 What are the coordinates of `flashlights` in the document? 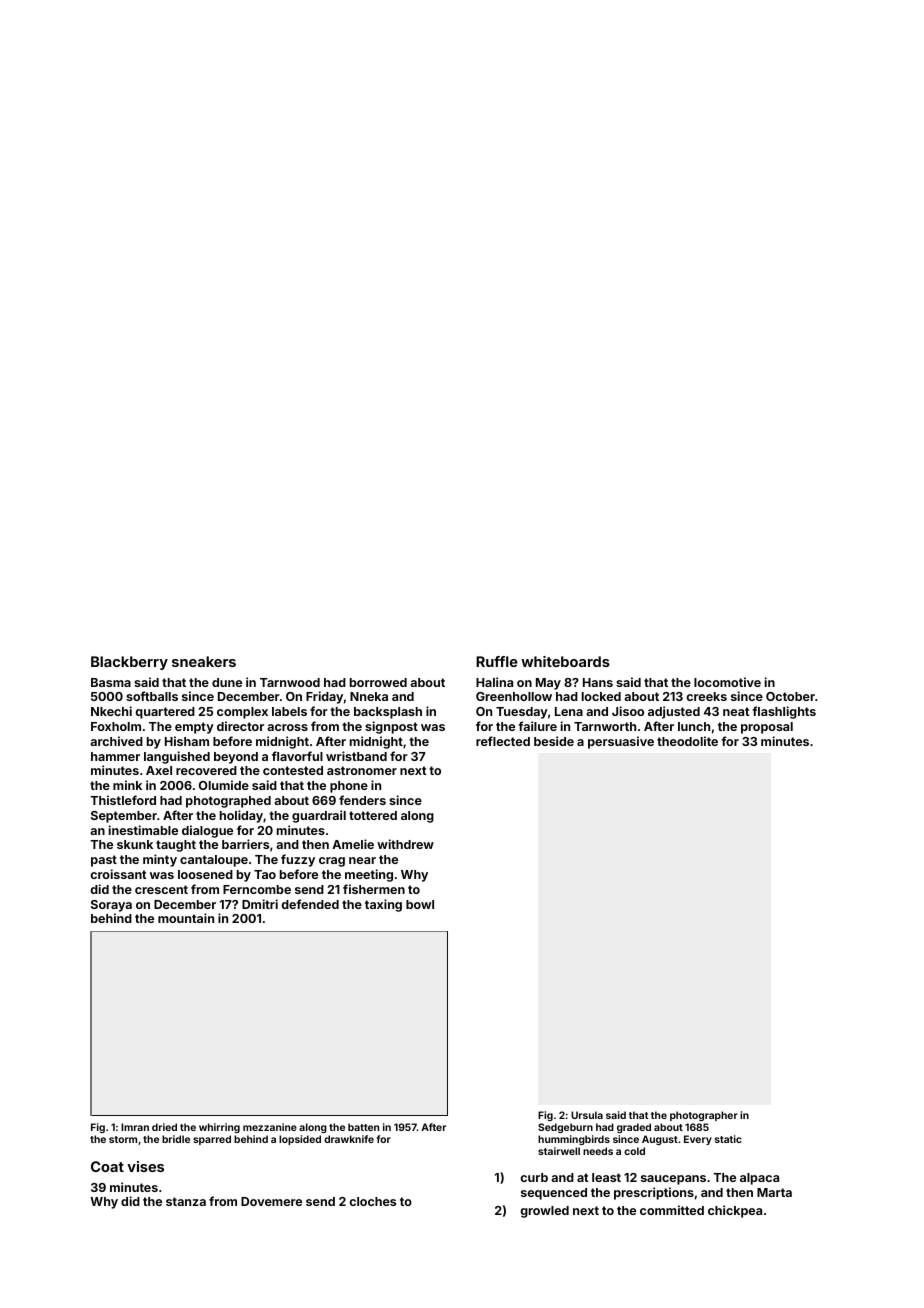 It's located at (784, 712).
